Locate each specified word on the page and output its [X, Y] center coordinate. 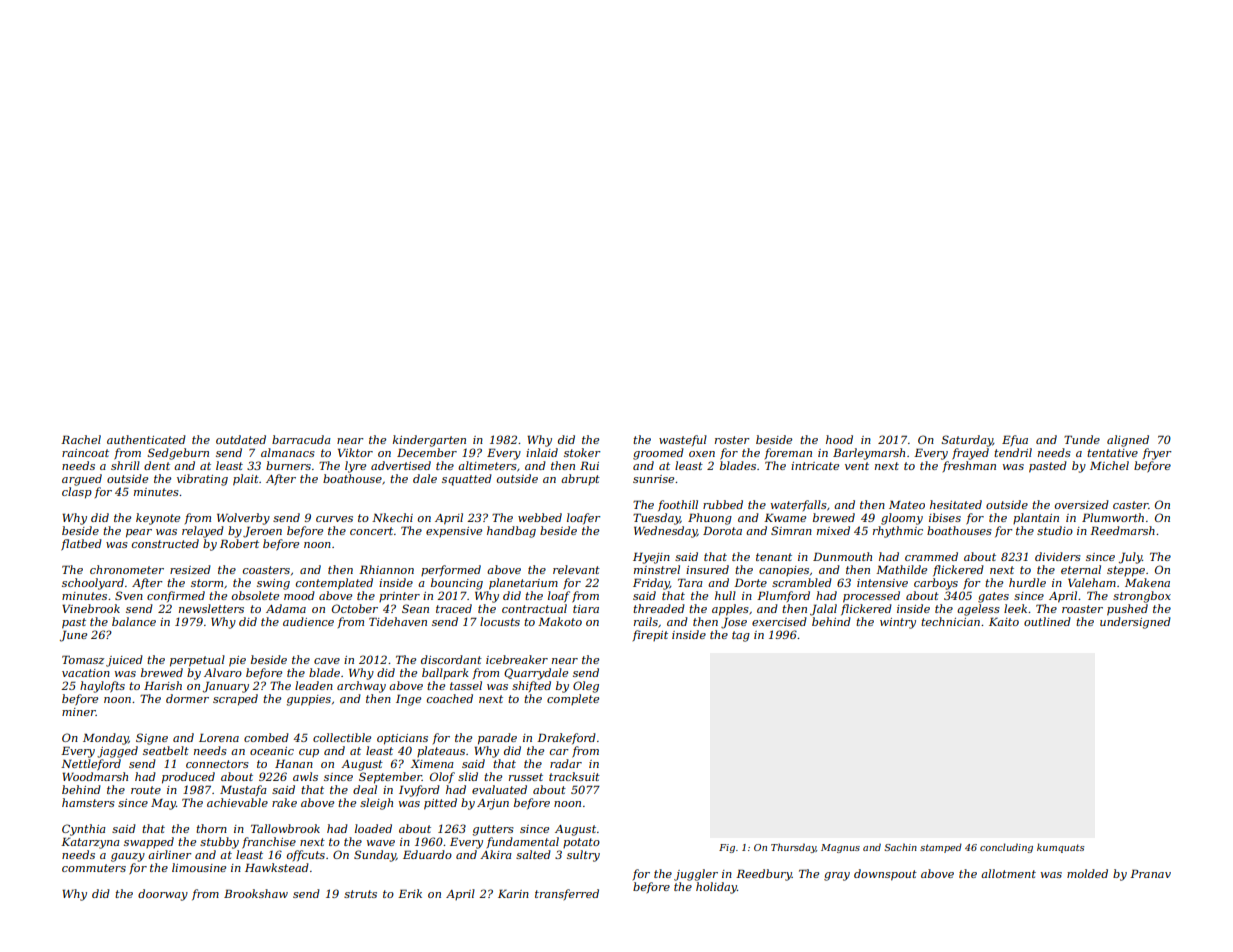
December [427, 452]
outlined [1047, 621]
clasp [77, 493]
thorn [211, 828]
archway [361, 687]
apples [730, 610]
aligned [1128, 441]
